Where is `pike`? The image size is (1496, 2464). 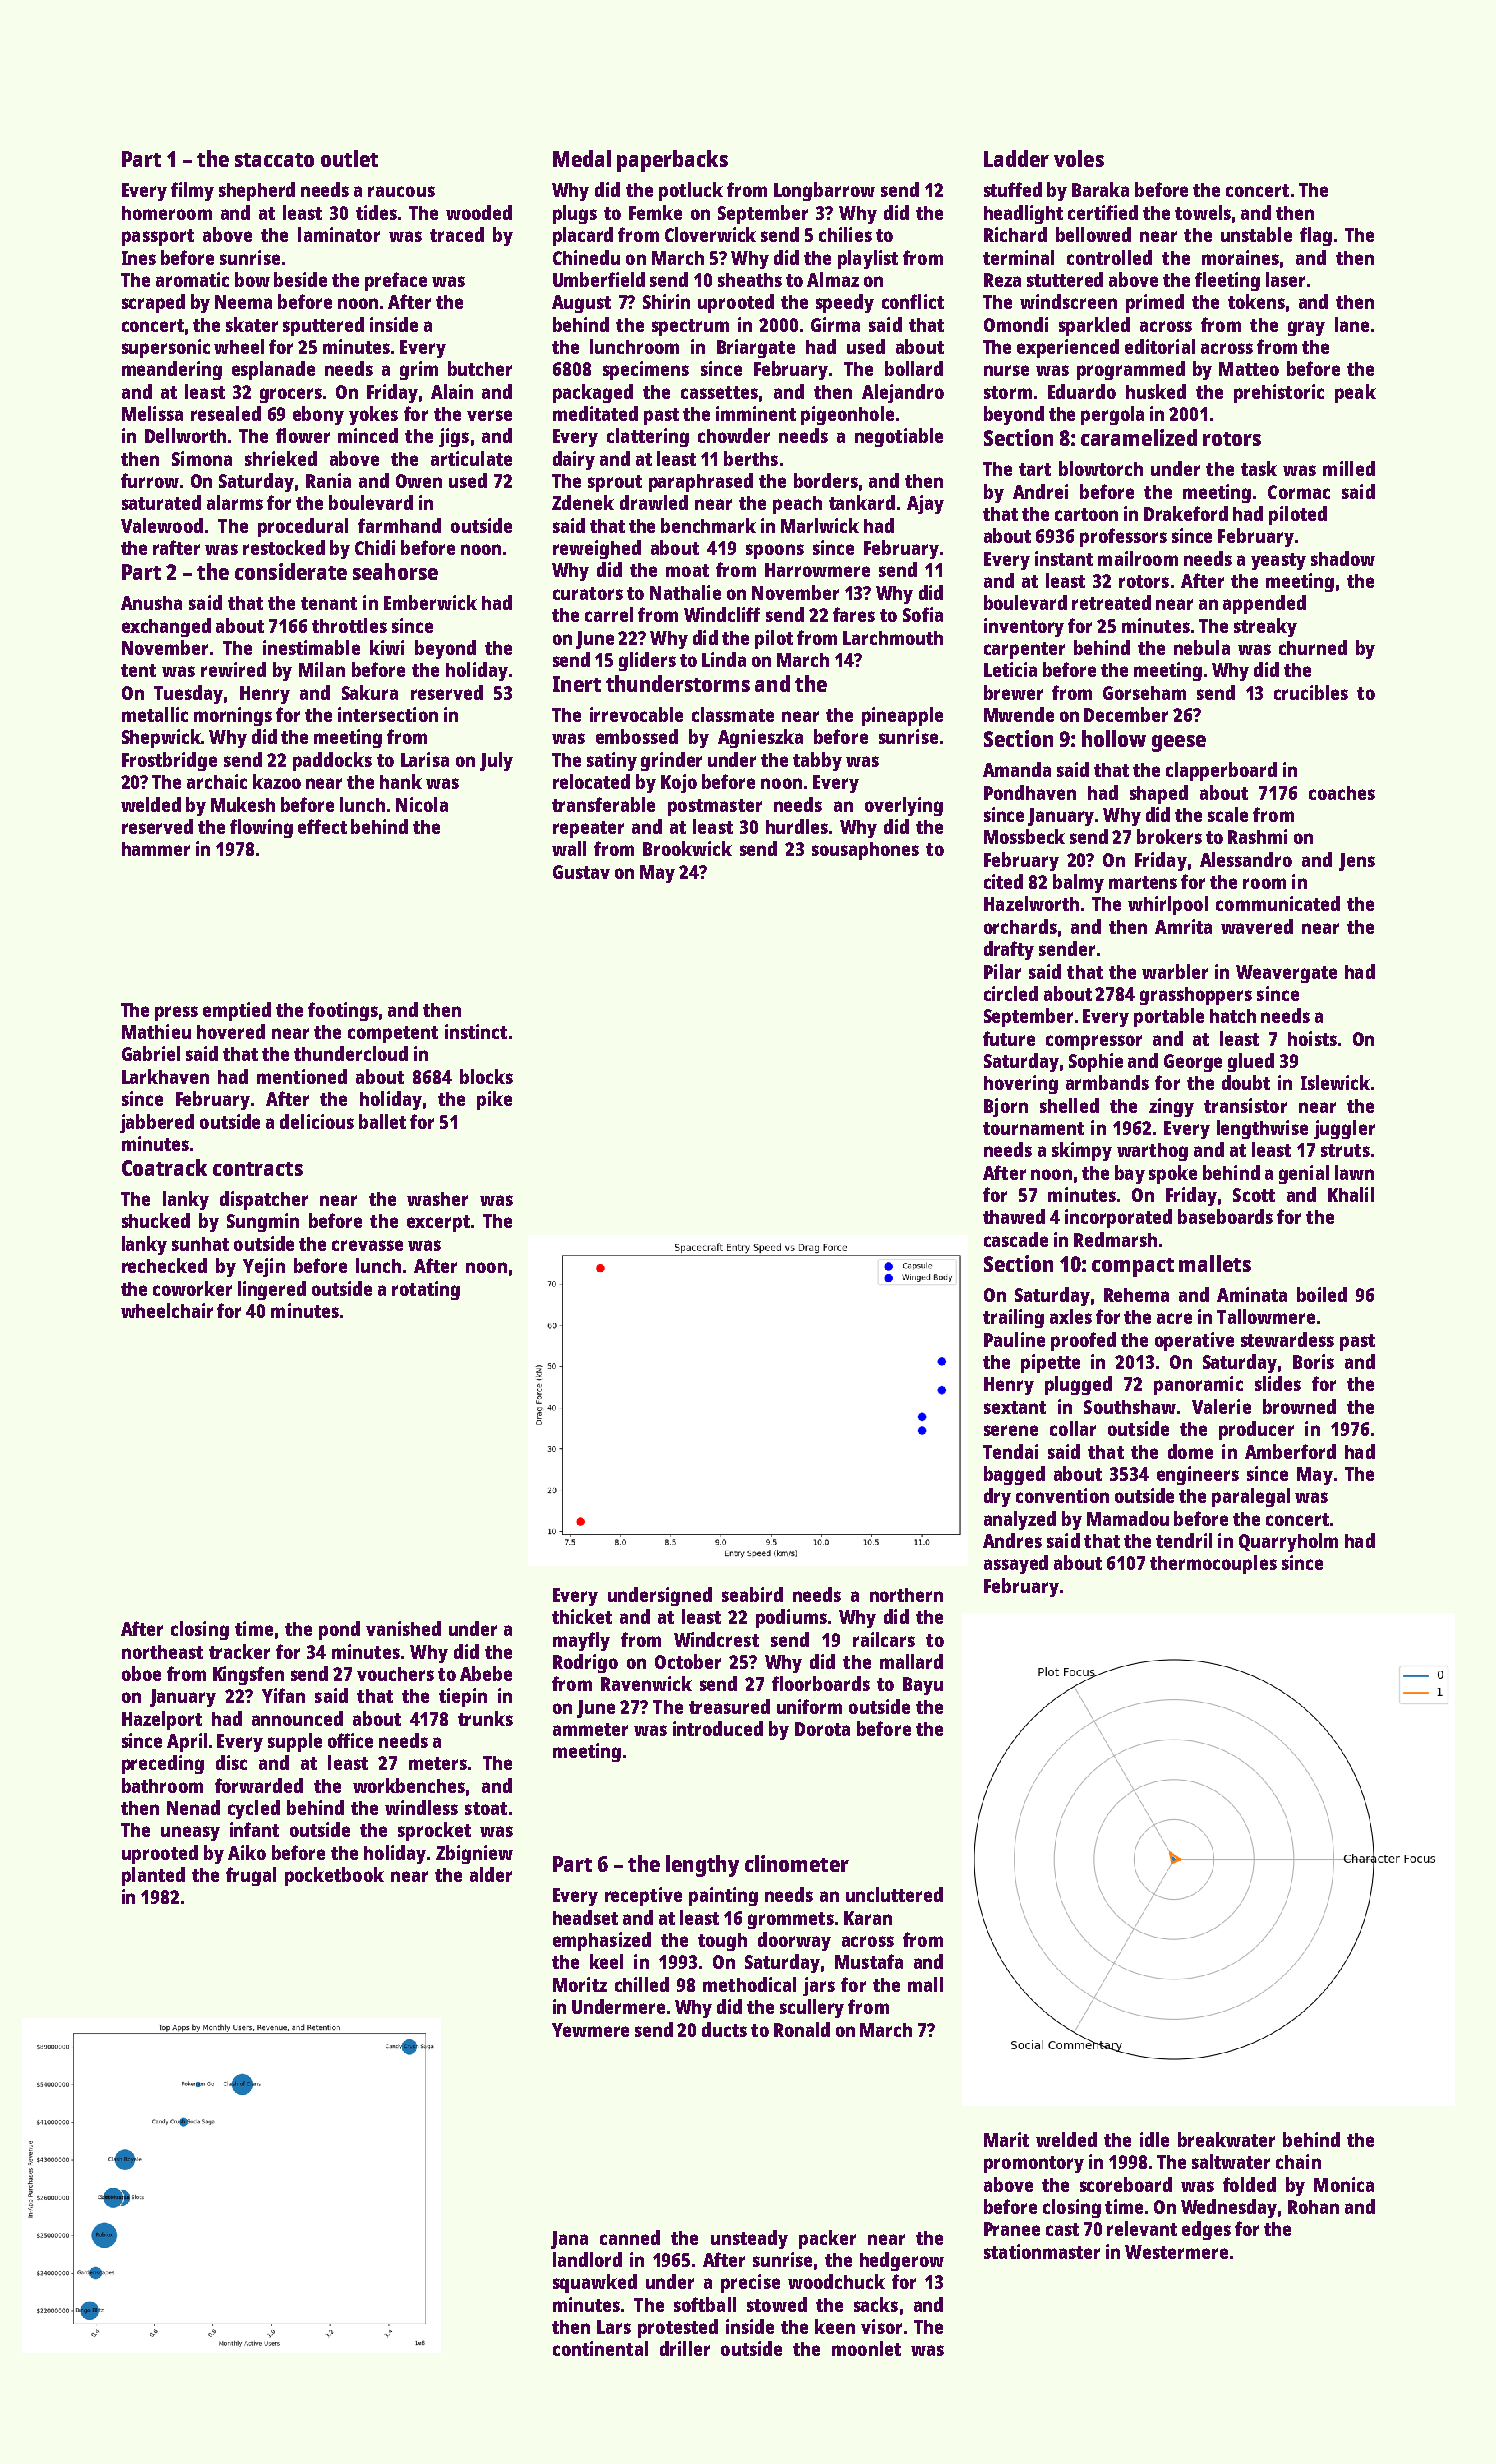 pike is located at coordinates (494, 1100).
